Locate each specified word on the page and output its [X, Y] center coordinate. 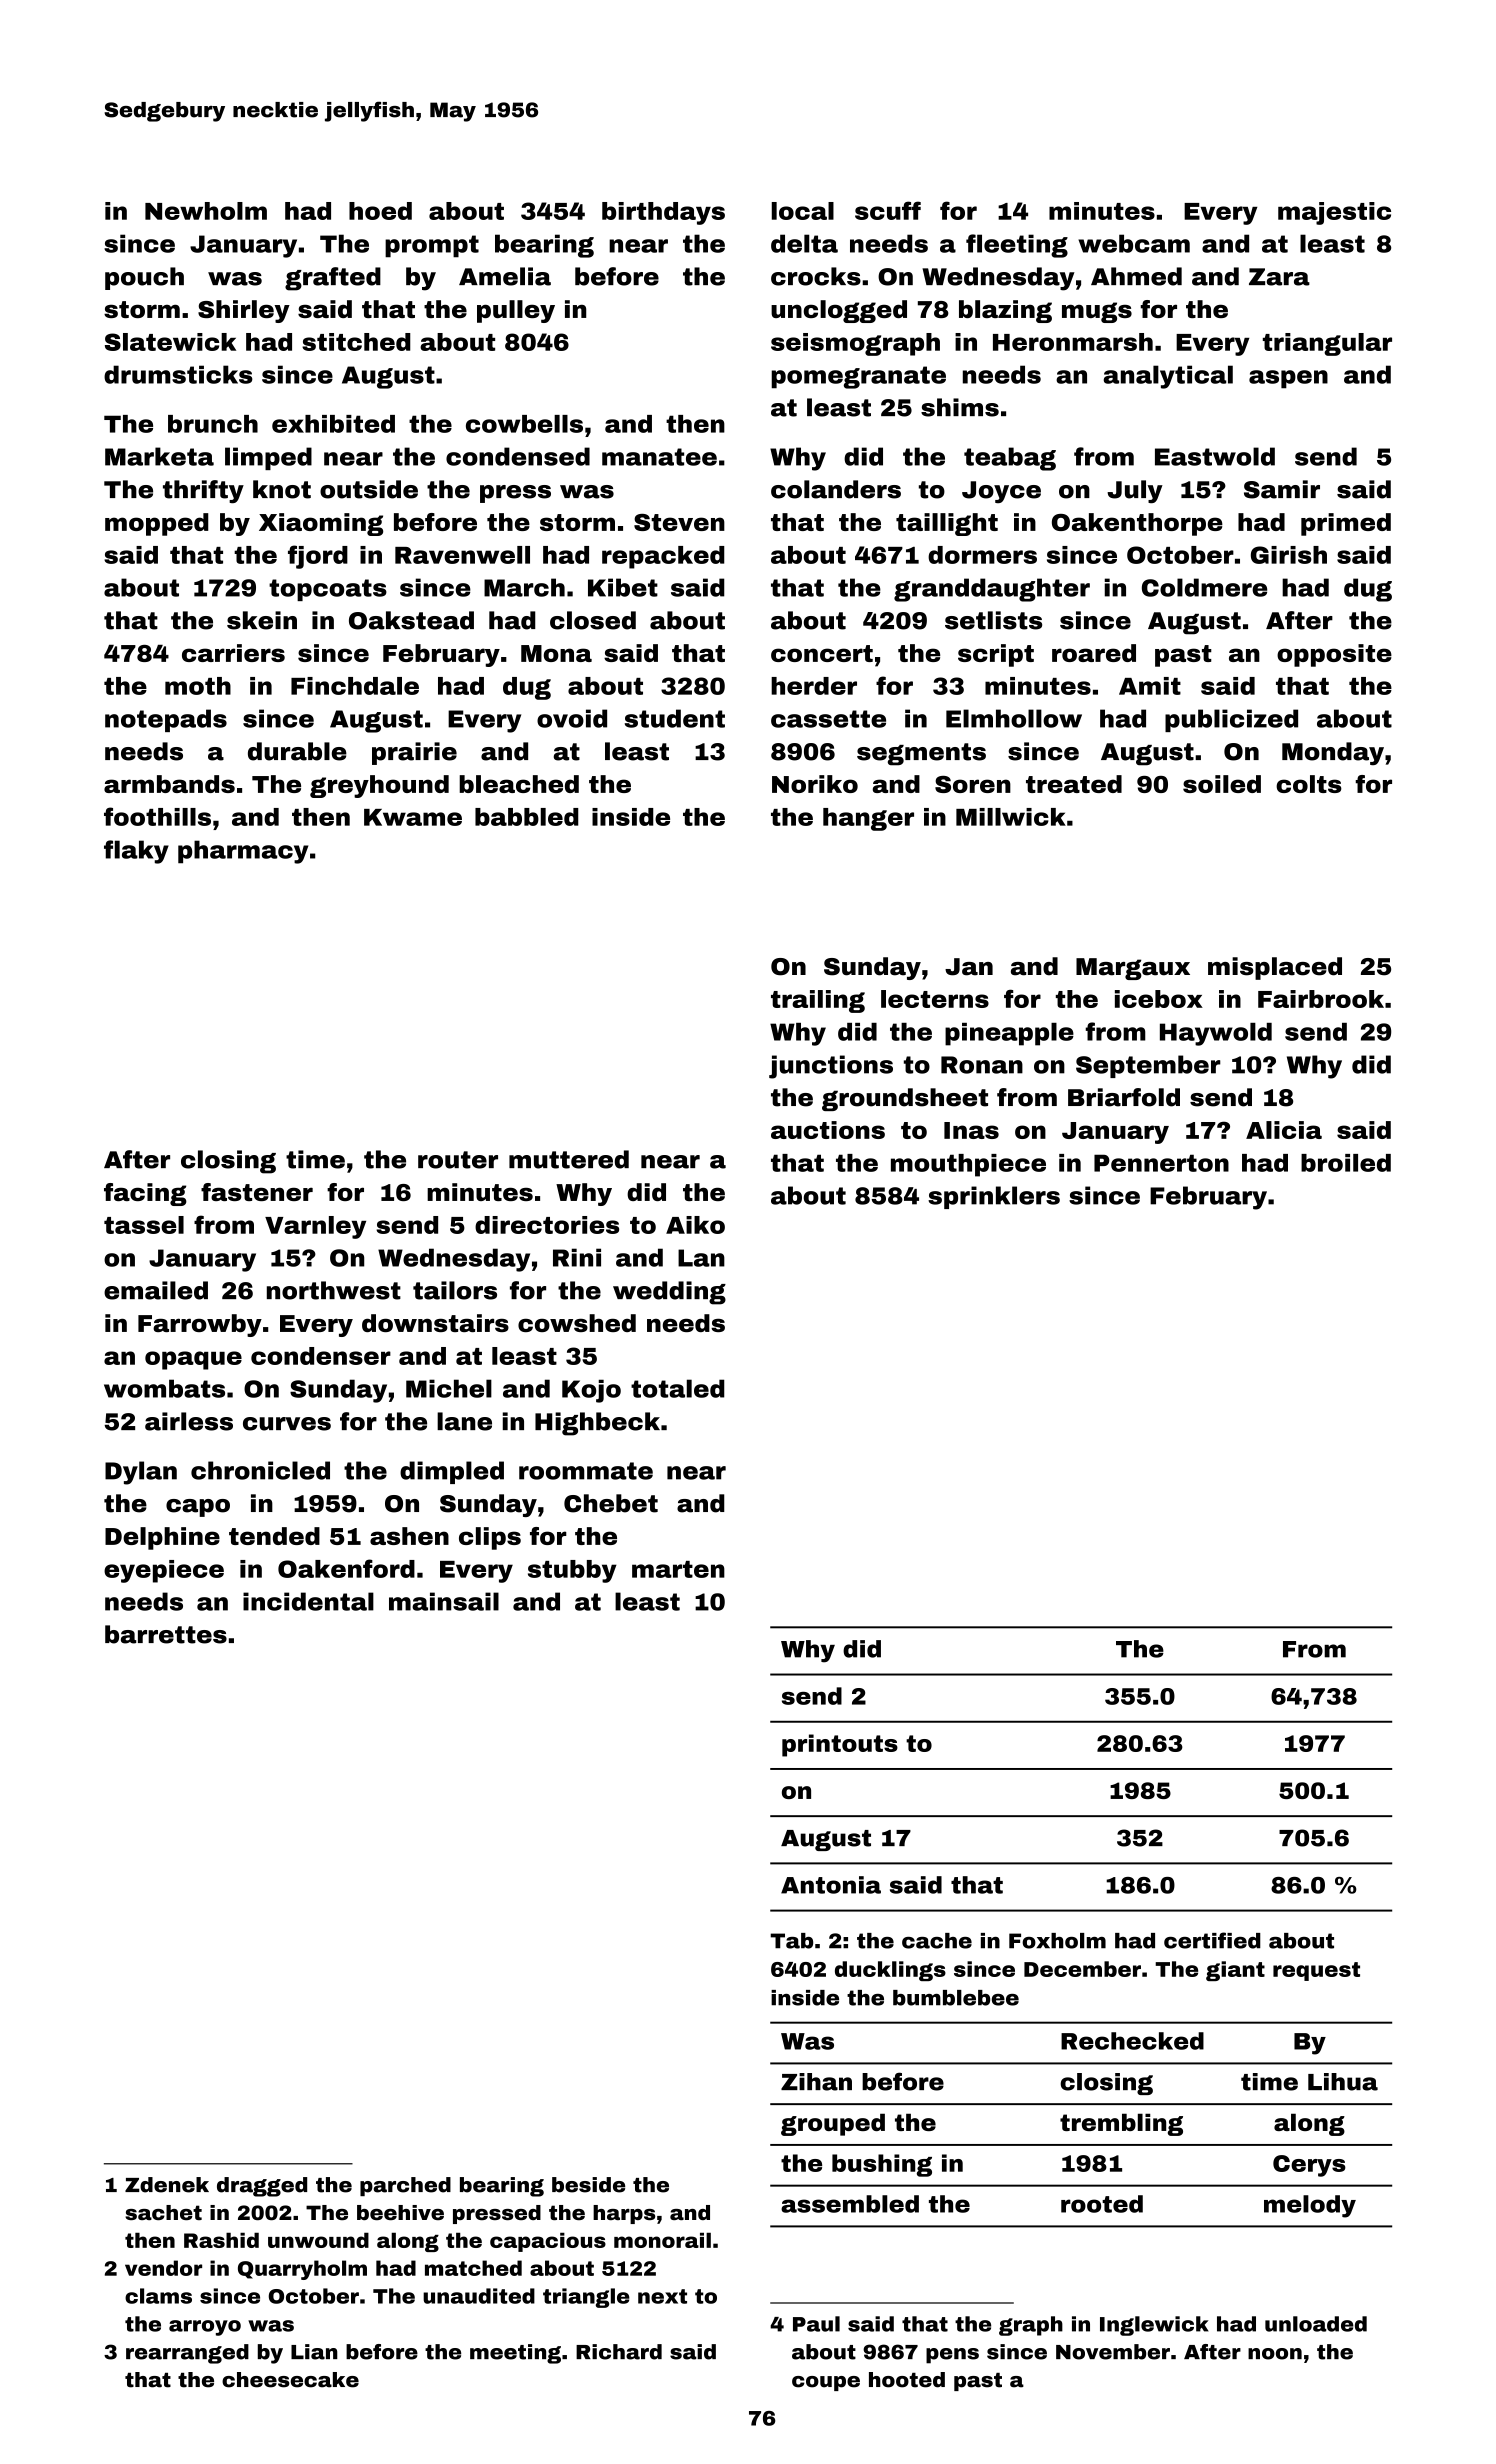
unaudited [479, 2296]
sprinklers [994, 1197]
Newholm [206, 211]
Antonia [831, 1885]
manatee [659, 457]
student [675, 718]
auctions [828, 1130]
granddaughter [992, 590]
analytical [1168, 377]
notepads [166, 720]
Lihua [1343, 2082]
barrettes [166, 1634]
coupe [826, 2383]
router [458, 1160]
